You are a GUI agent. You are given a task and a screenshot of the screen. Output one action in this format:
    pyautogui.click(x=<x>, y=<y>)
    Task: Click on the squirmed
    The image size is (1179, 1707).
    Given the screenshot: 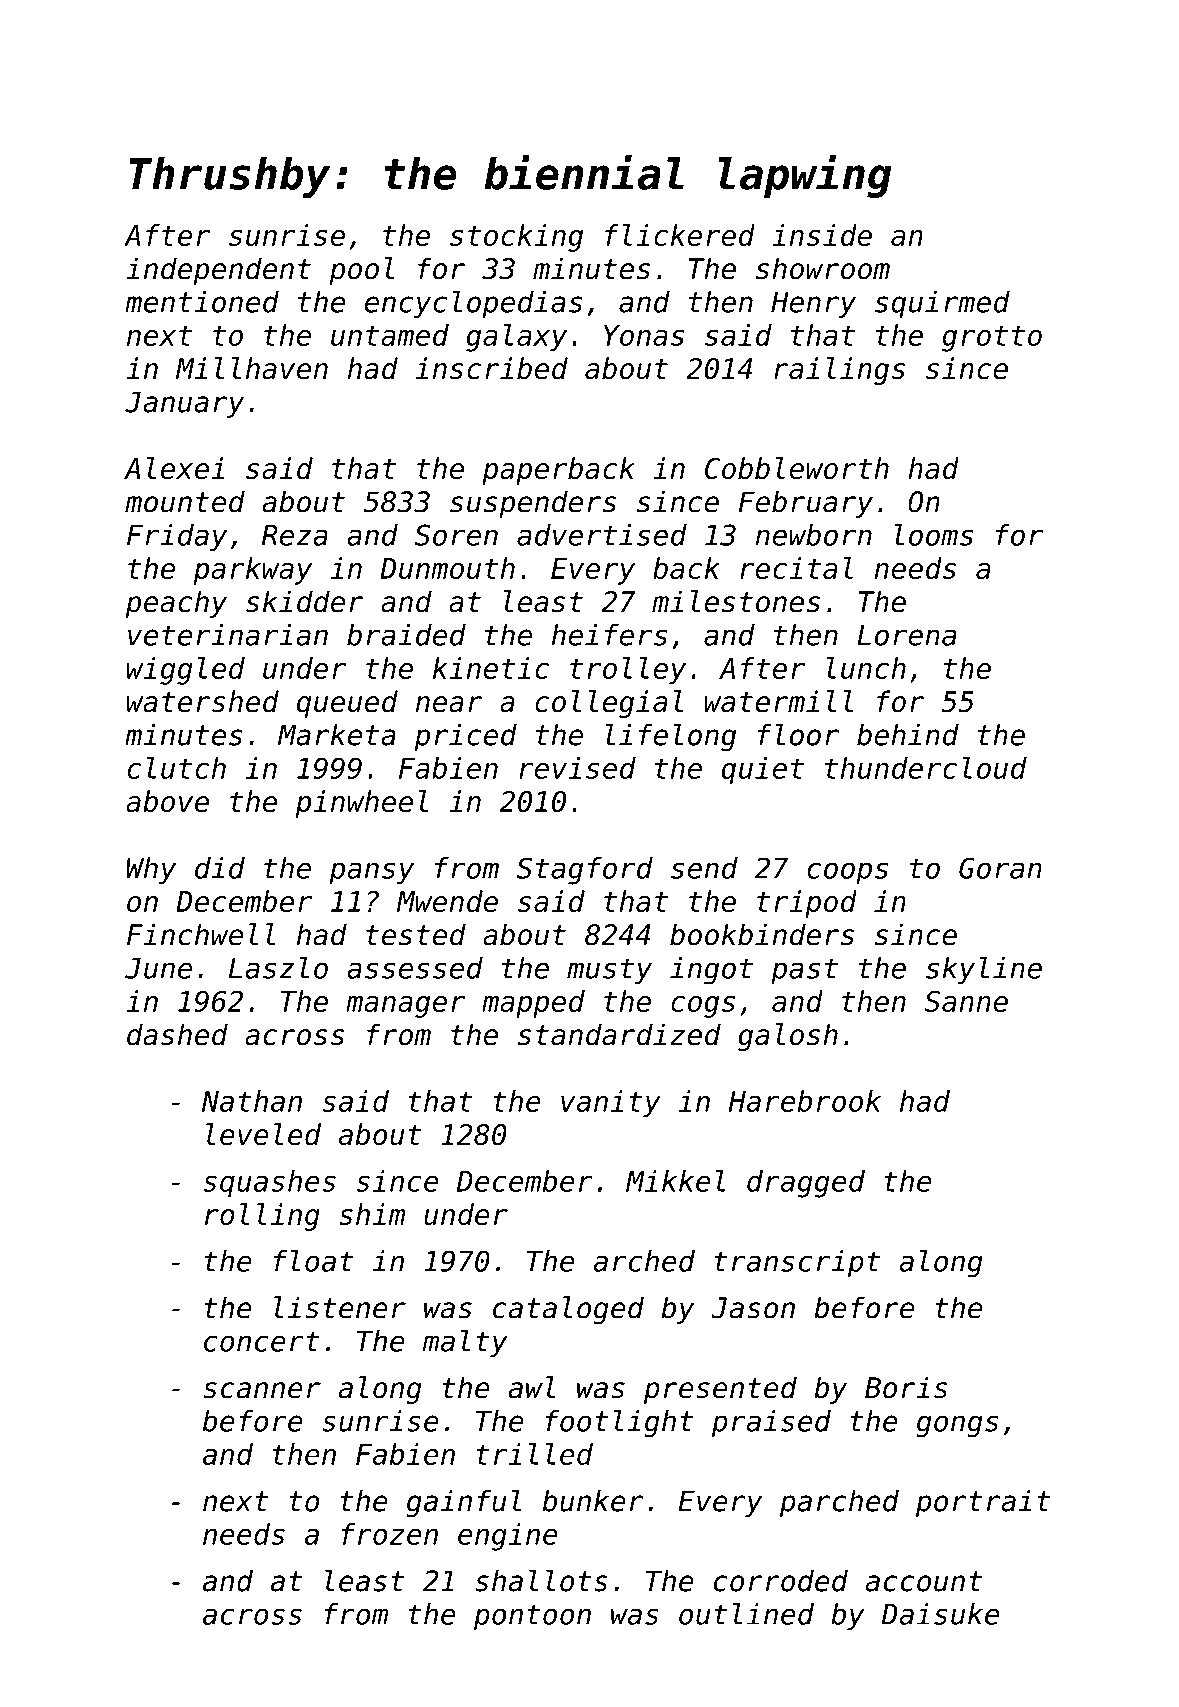 What is the action you would take?
    pyautogui.click(x=942, y=304)
